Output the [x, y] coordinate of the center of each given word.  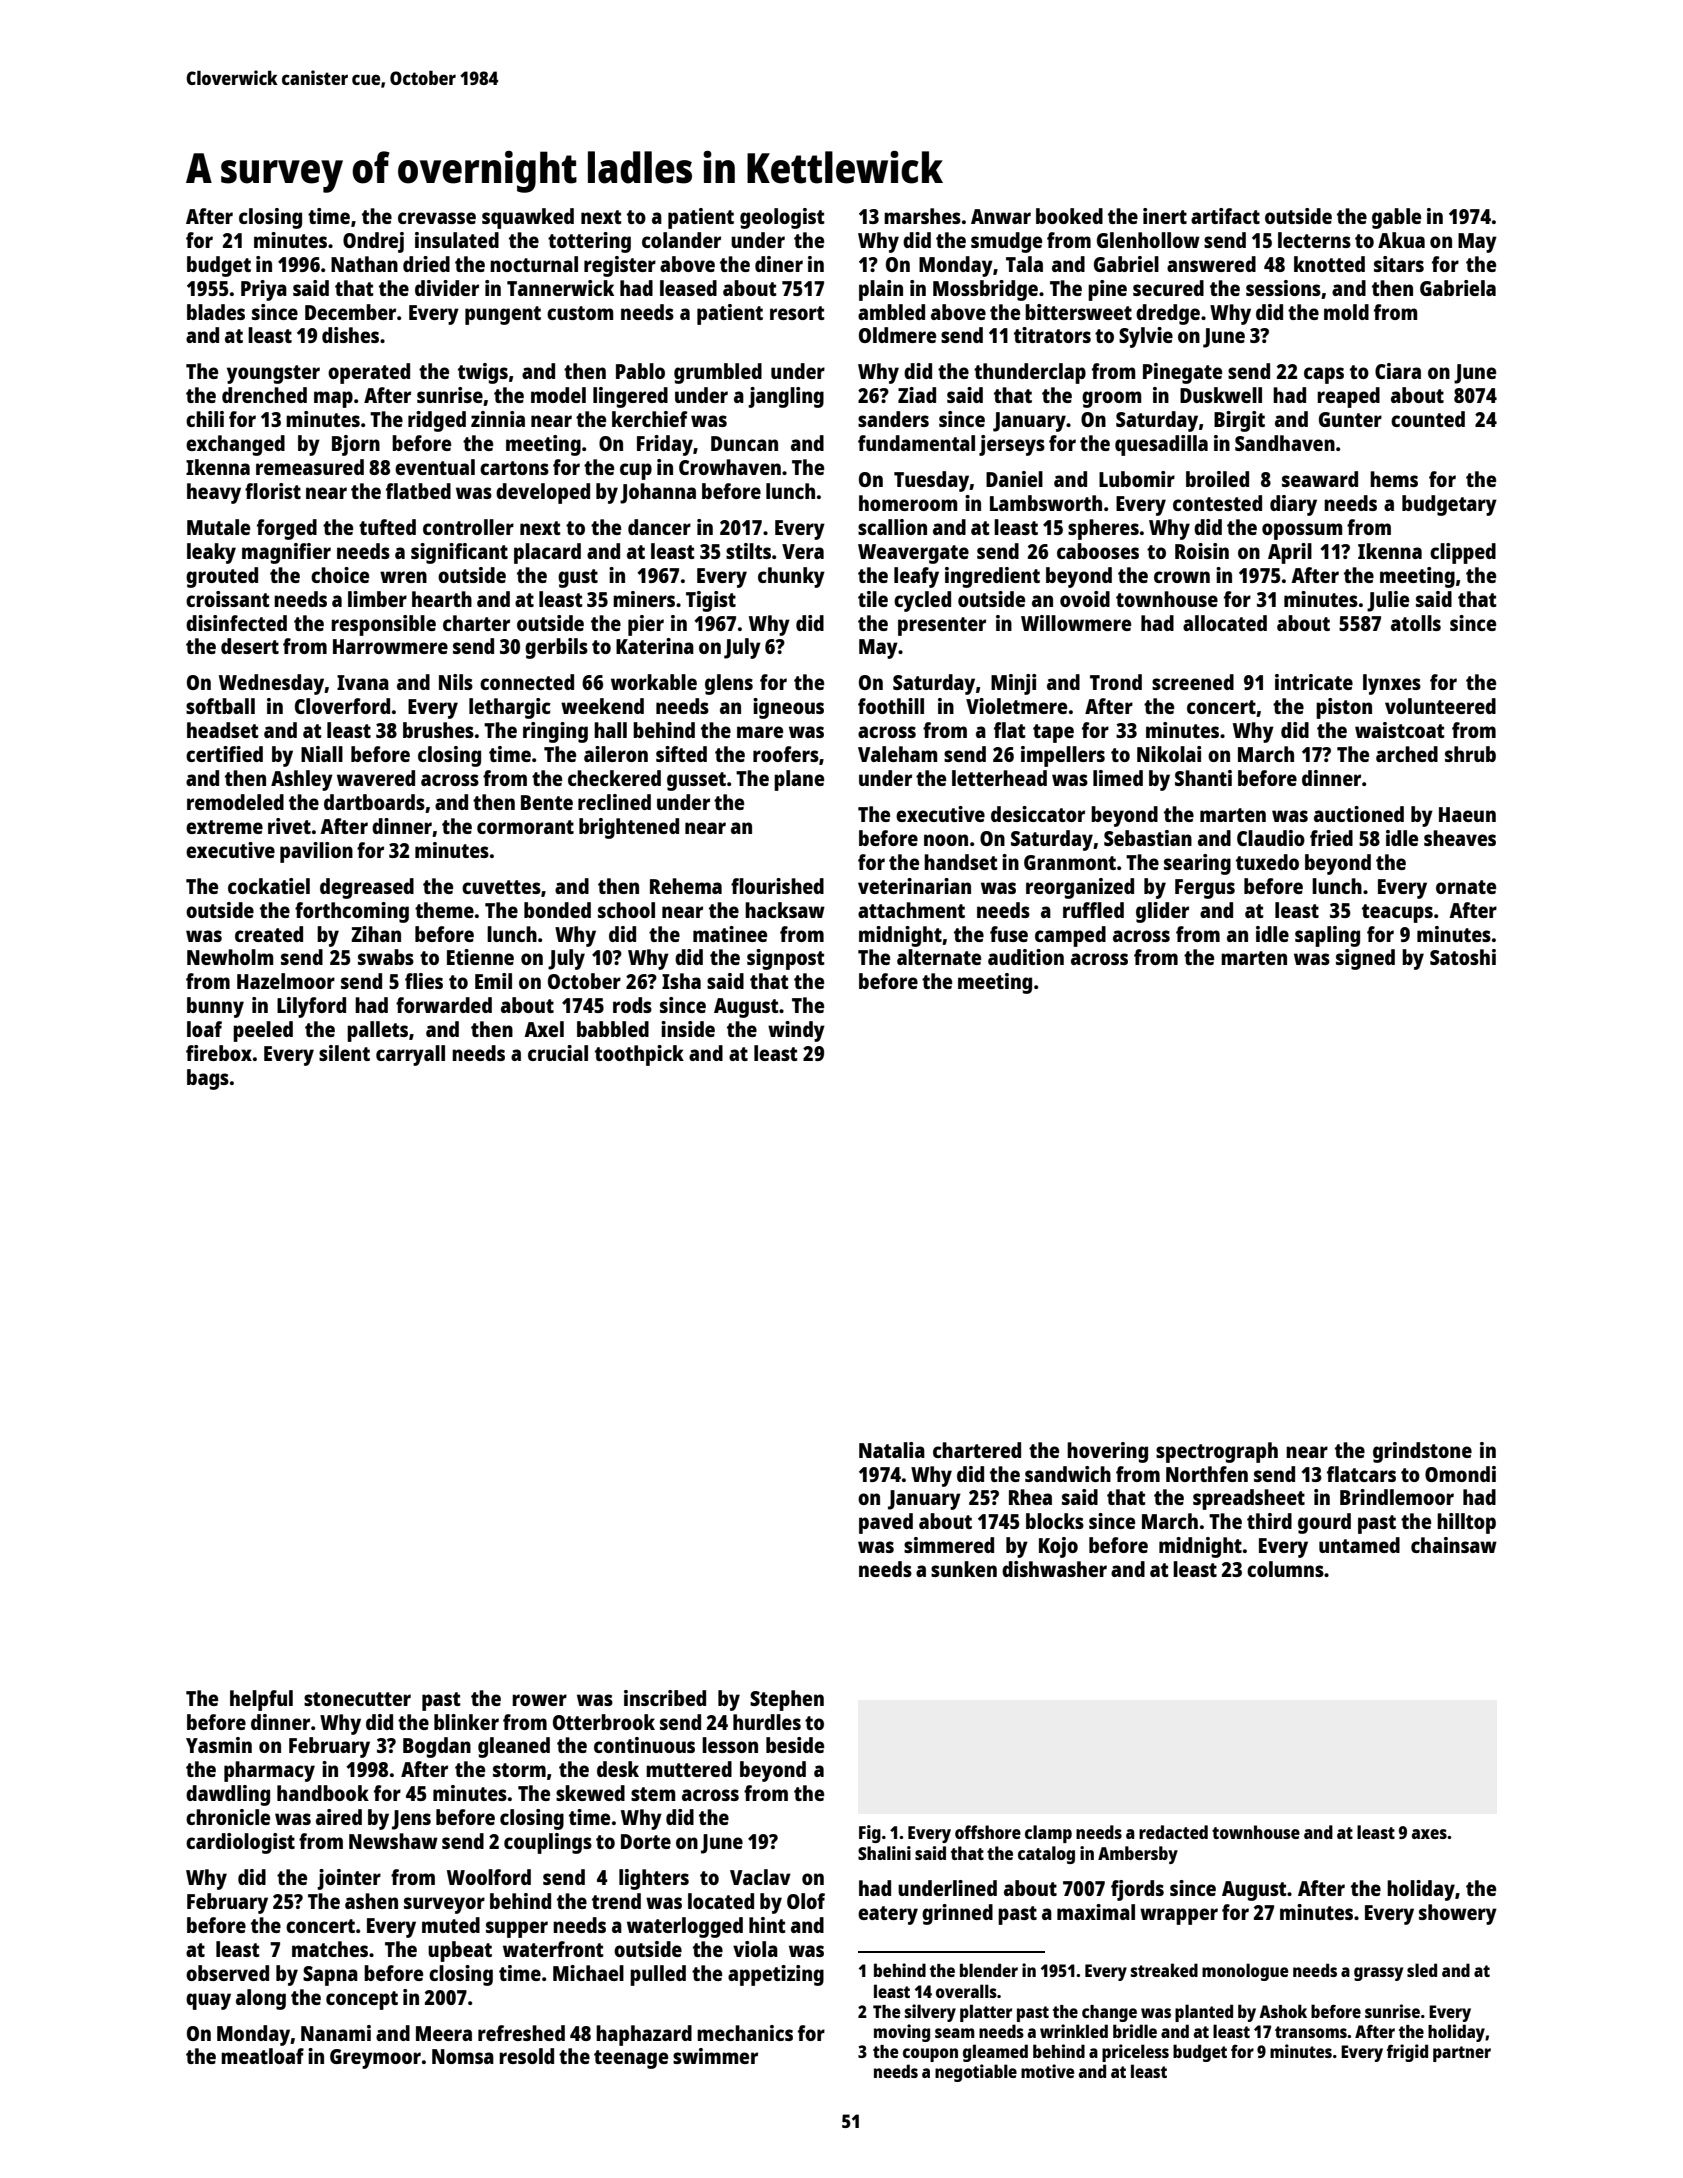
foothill [891, 706]
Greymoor [375, 2059]
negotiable [976, 2073]
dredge [1168, 314]
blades [216, 312]
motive [1048, 2071]
